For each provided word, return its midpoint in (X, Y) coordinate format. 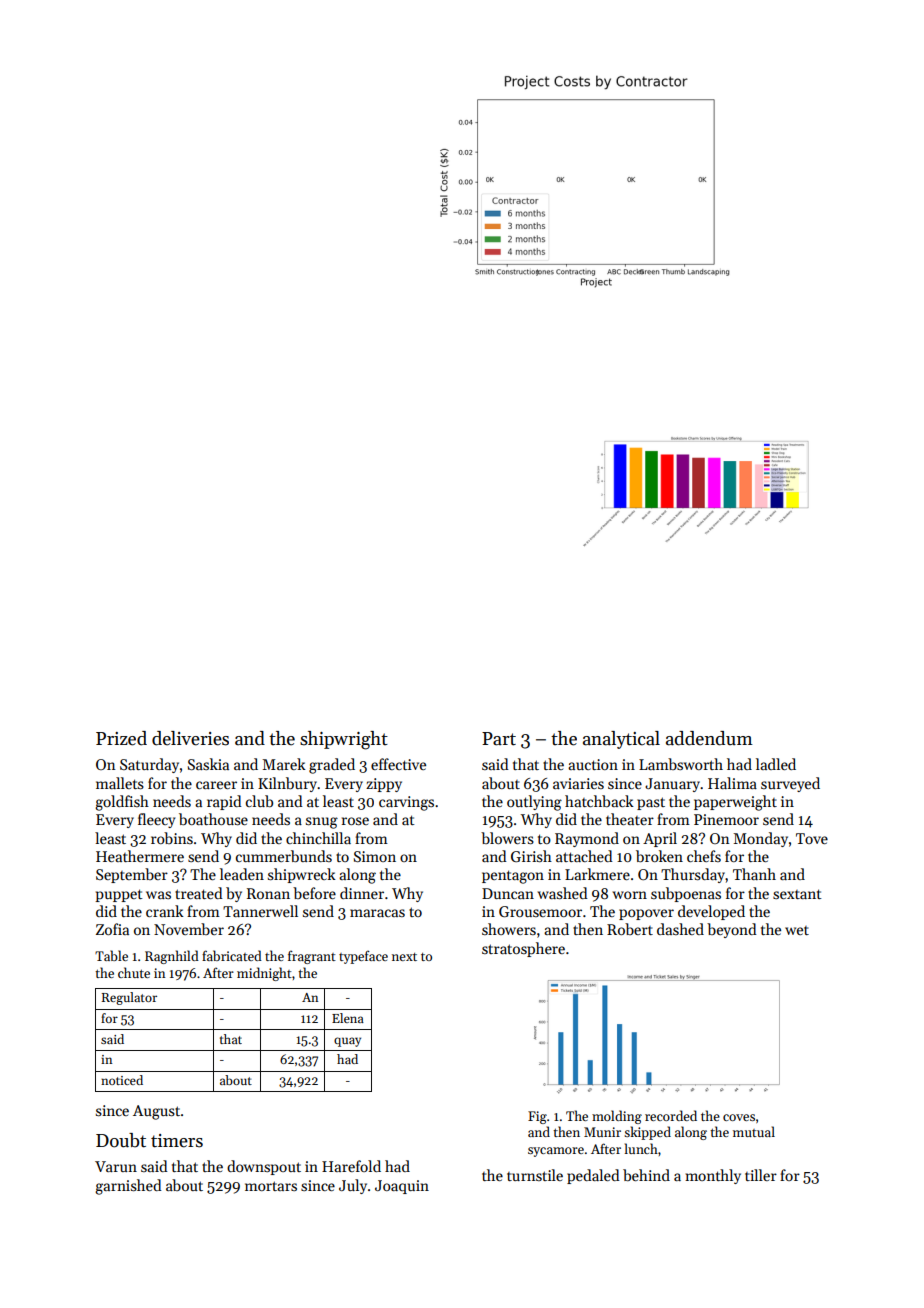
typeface (363, 957)
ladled (776, 764)
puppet (119, 895)
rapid (224, 802)
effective (398, 764)
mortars (271, 1186)
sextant (797, 894)
